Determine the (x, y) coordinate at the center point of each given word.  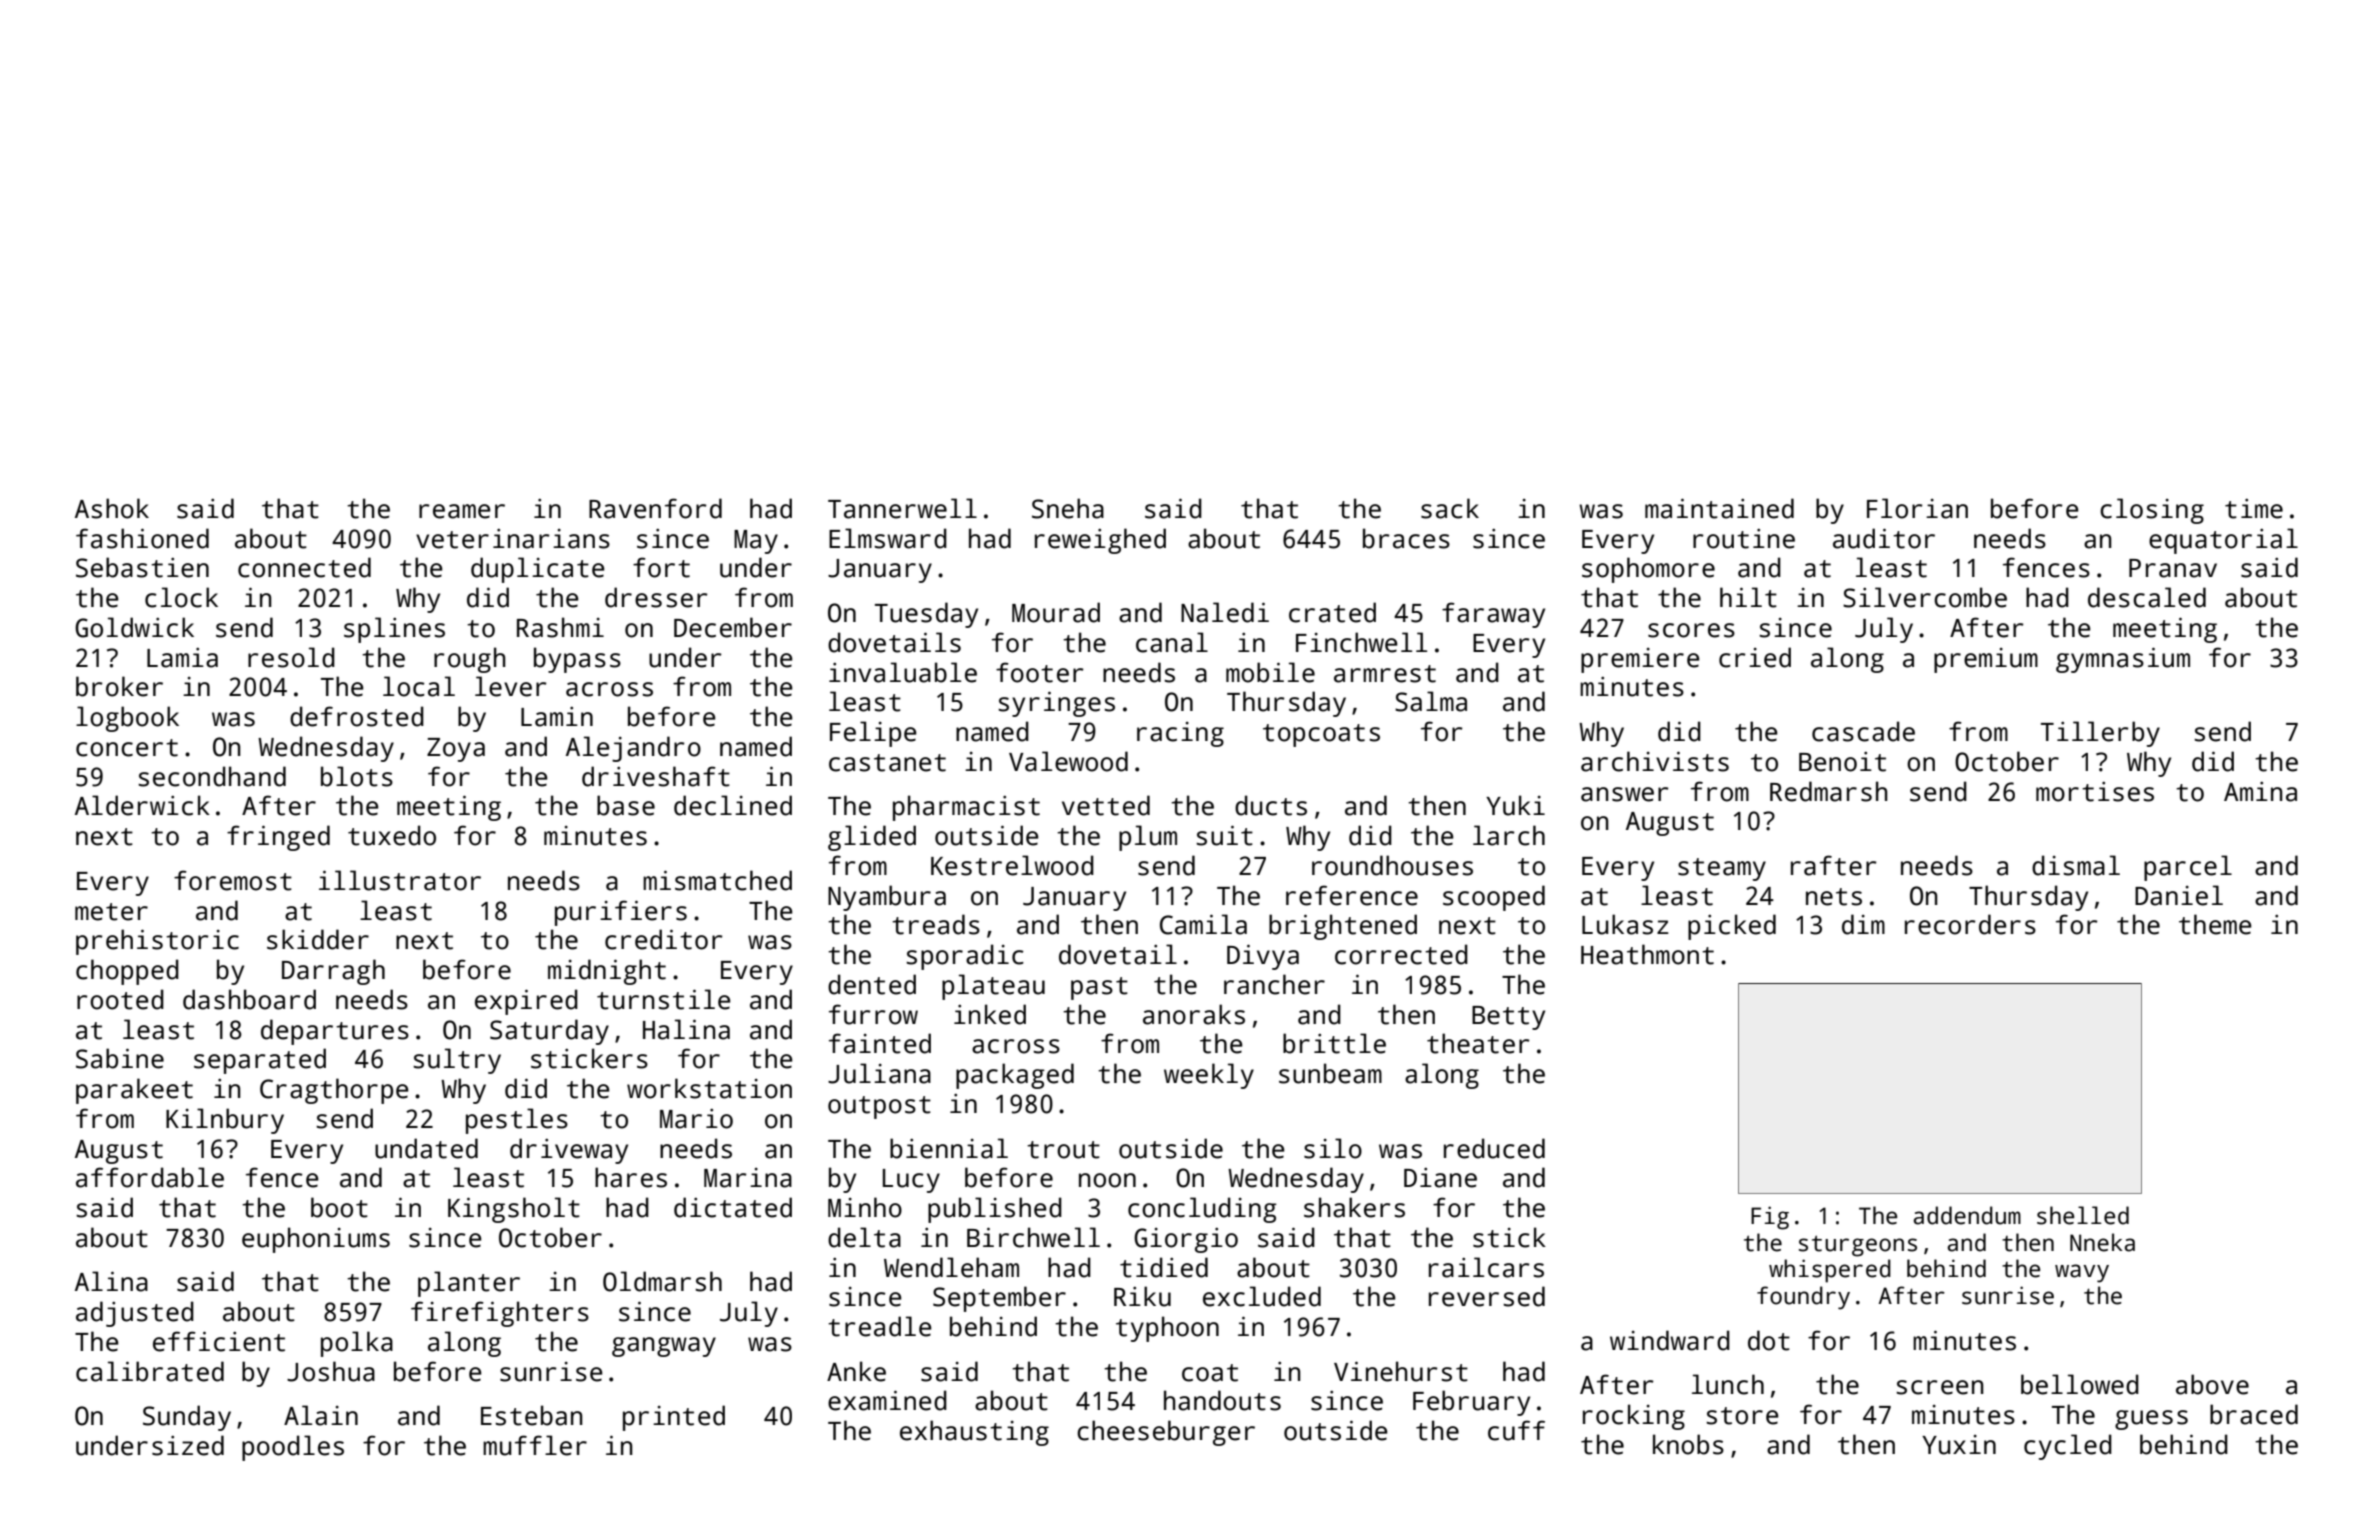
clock (181, 597)
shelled (2083, 1215)
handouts (1222, 1400)
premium (1986, 660)
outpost (879, 1107)
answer (1625, 794)
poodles (293, 1448)
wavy (2082, 1273)
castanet (887, 763)
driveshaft (656, 776)
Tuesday (926, 615)
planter (469, 1284)
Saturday (549, 1032)
